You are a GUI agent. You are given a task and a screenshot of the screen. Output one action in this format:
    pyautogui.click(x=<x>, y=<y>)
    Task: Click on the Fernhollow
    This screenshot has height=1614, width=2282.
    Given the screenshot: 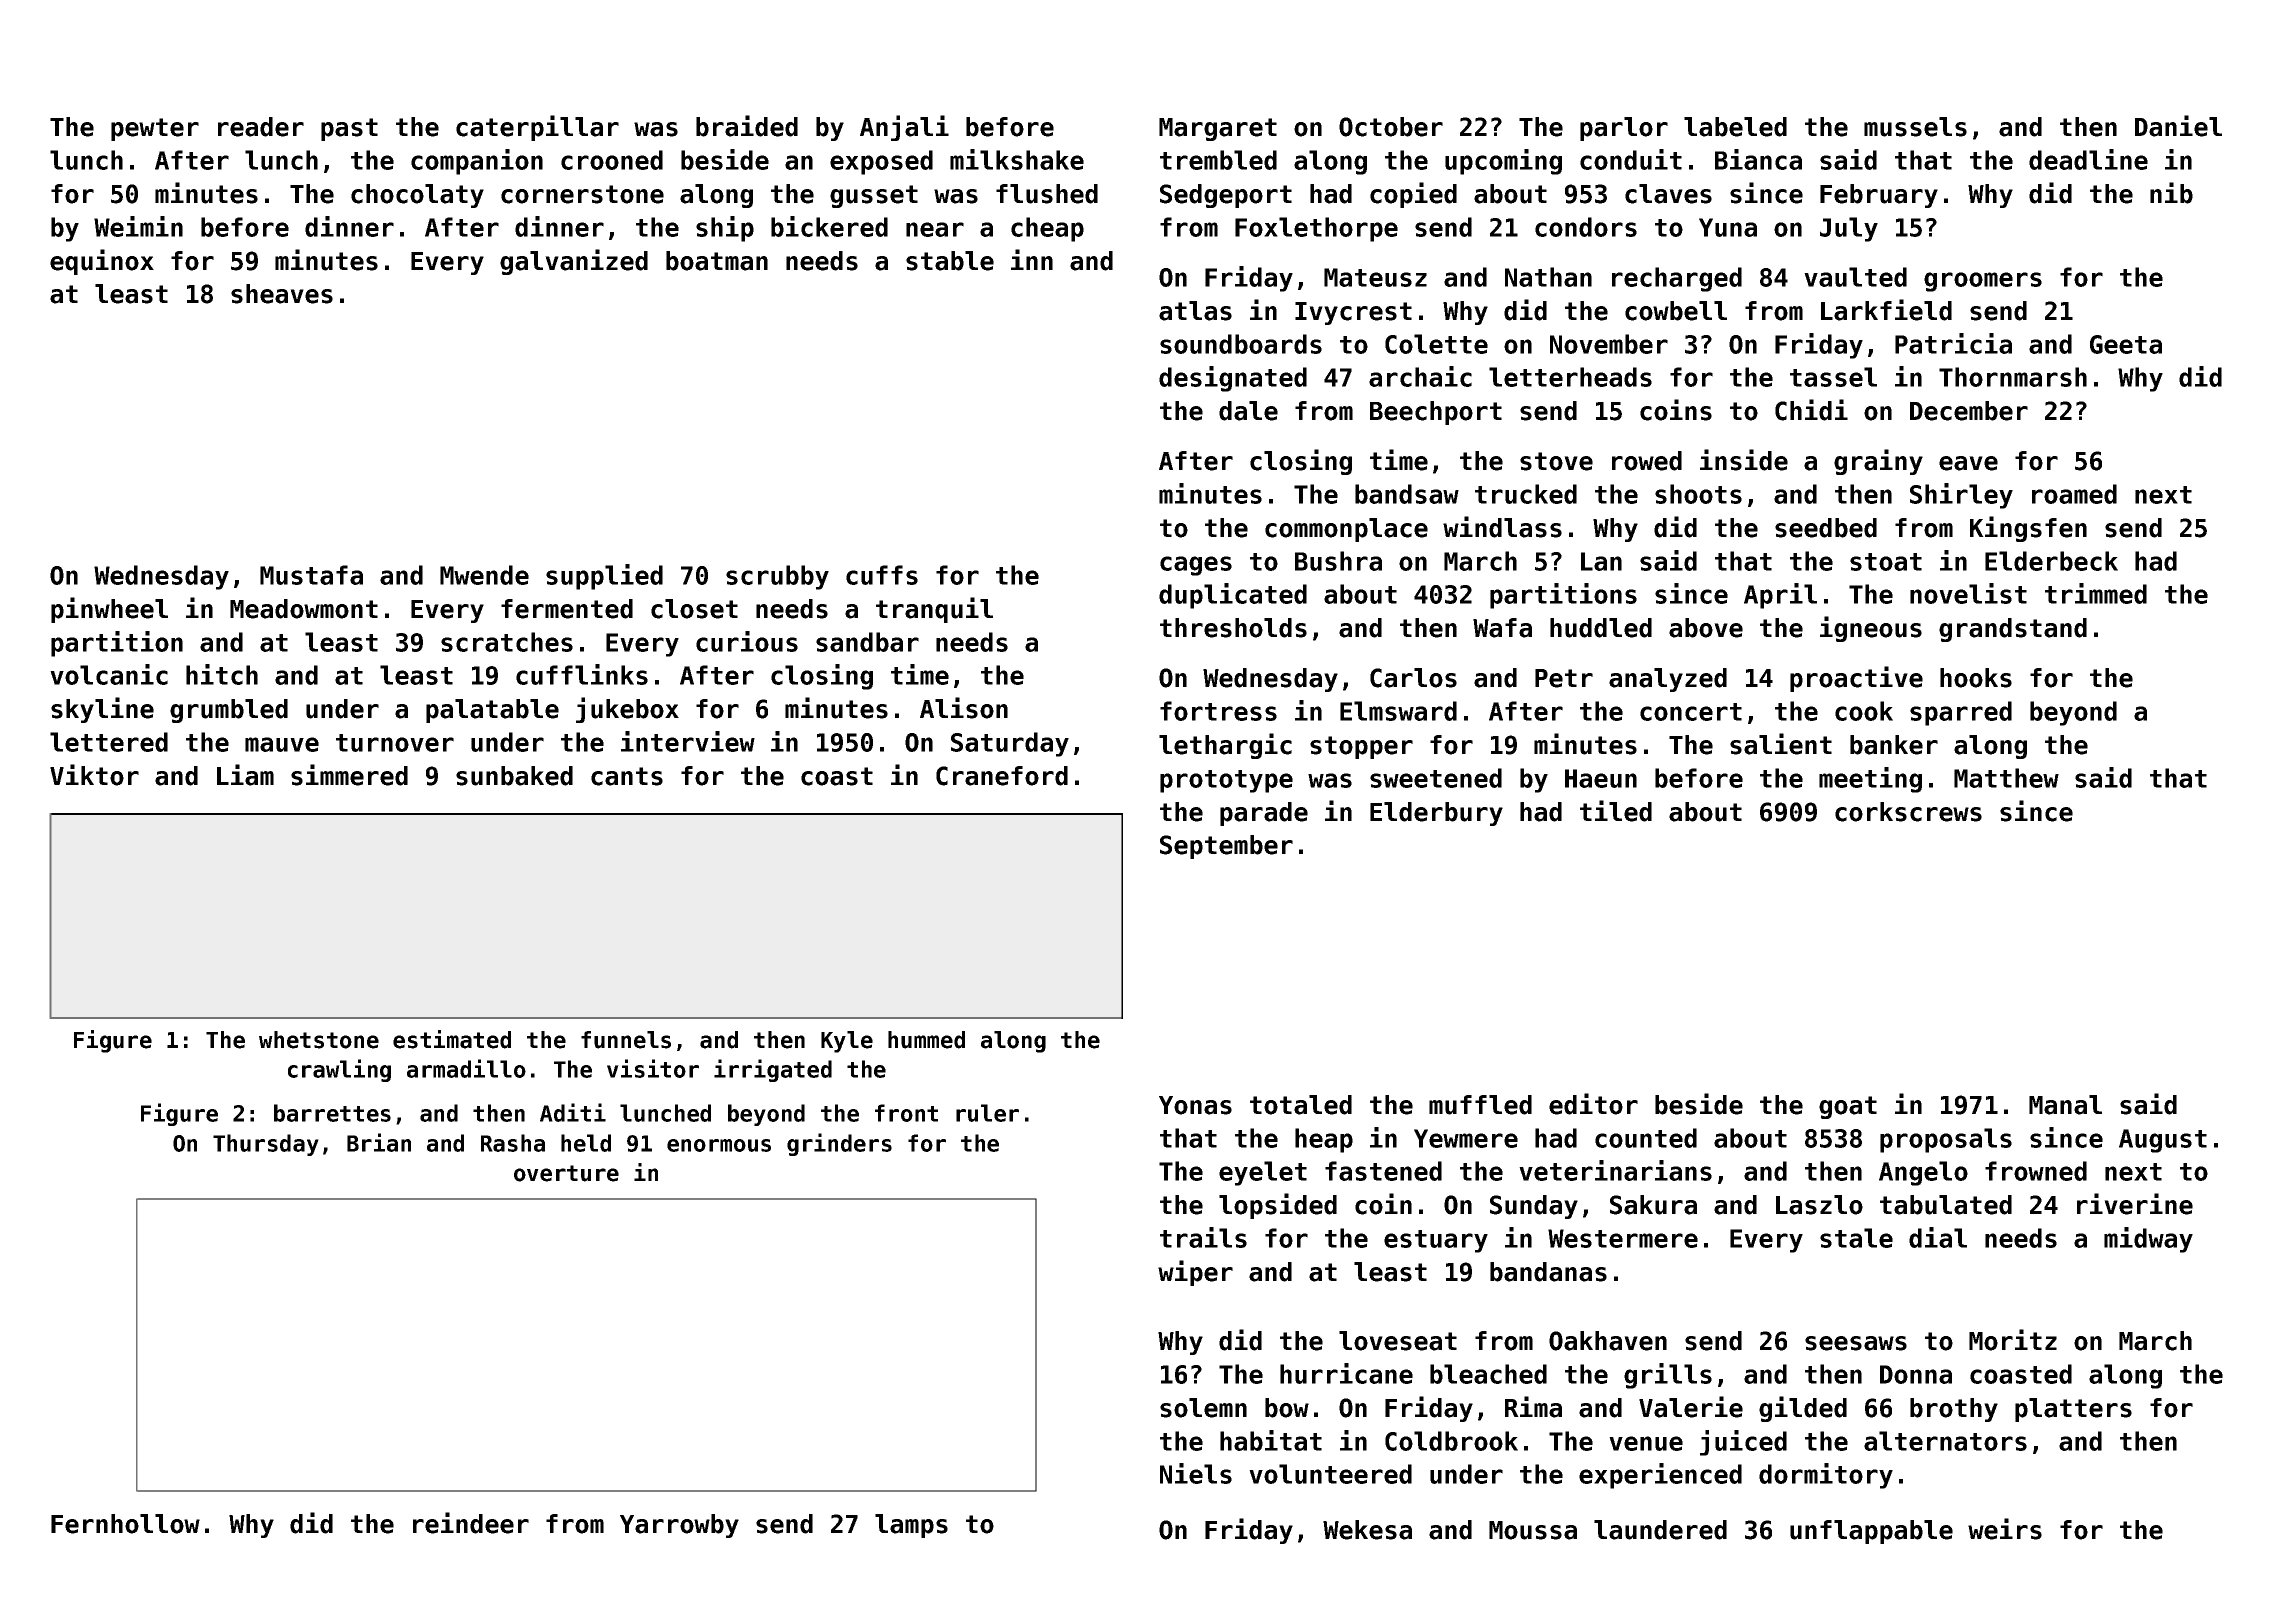 What is the action you would take?
    pyautogui.click(x=125, y=1524)
